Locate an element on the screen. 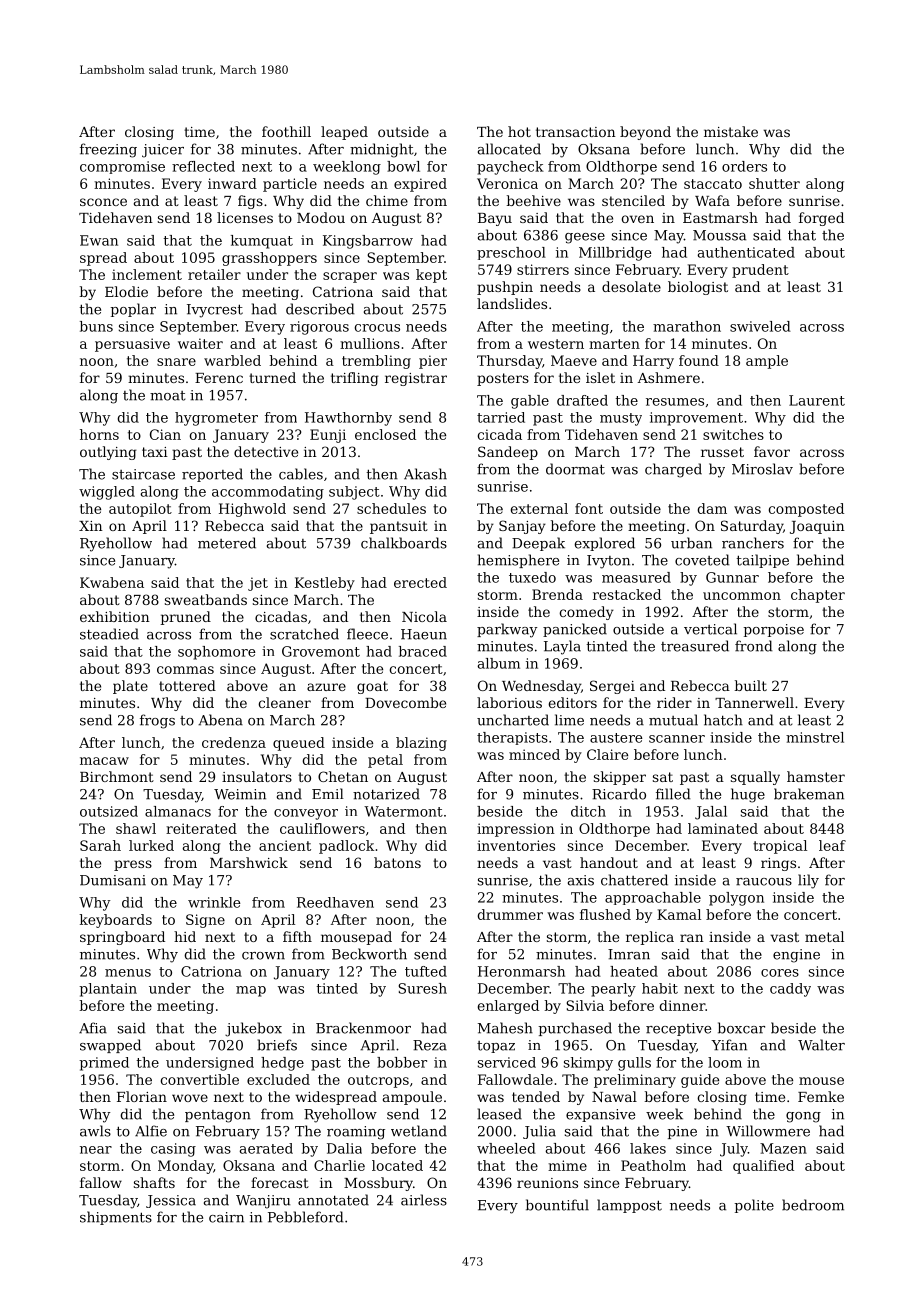 The width and height of the screenshot is (924, 1308). found is located at coordinates (699, 360).
